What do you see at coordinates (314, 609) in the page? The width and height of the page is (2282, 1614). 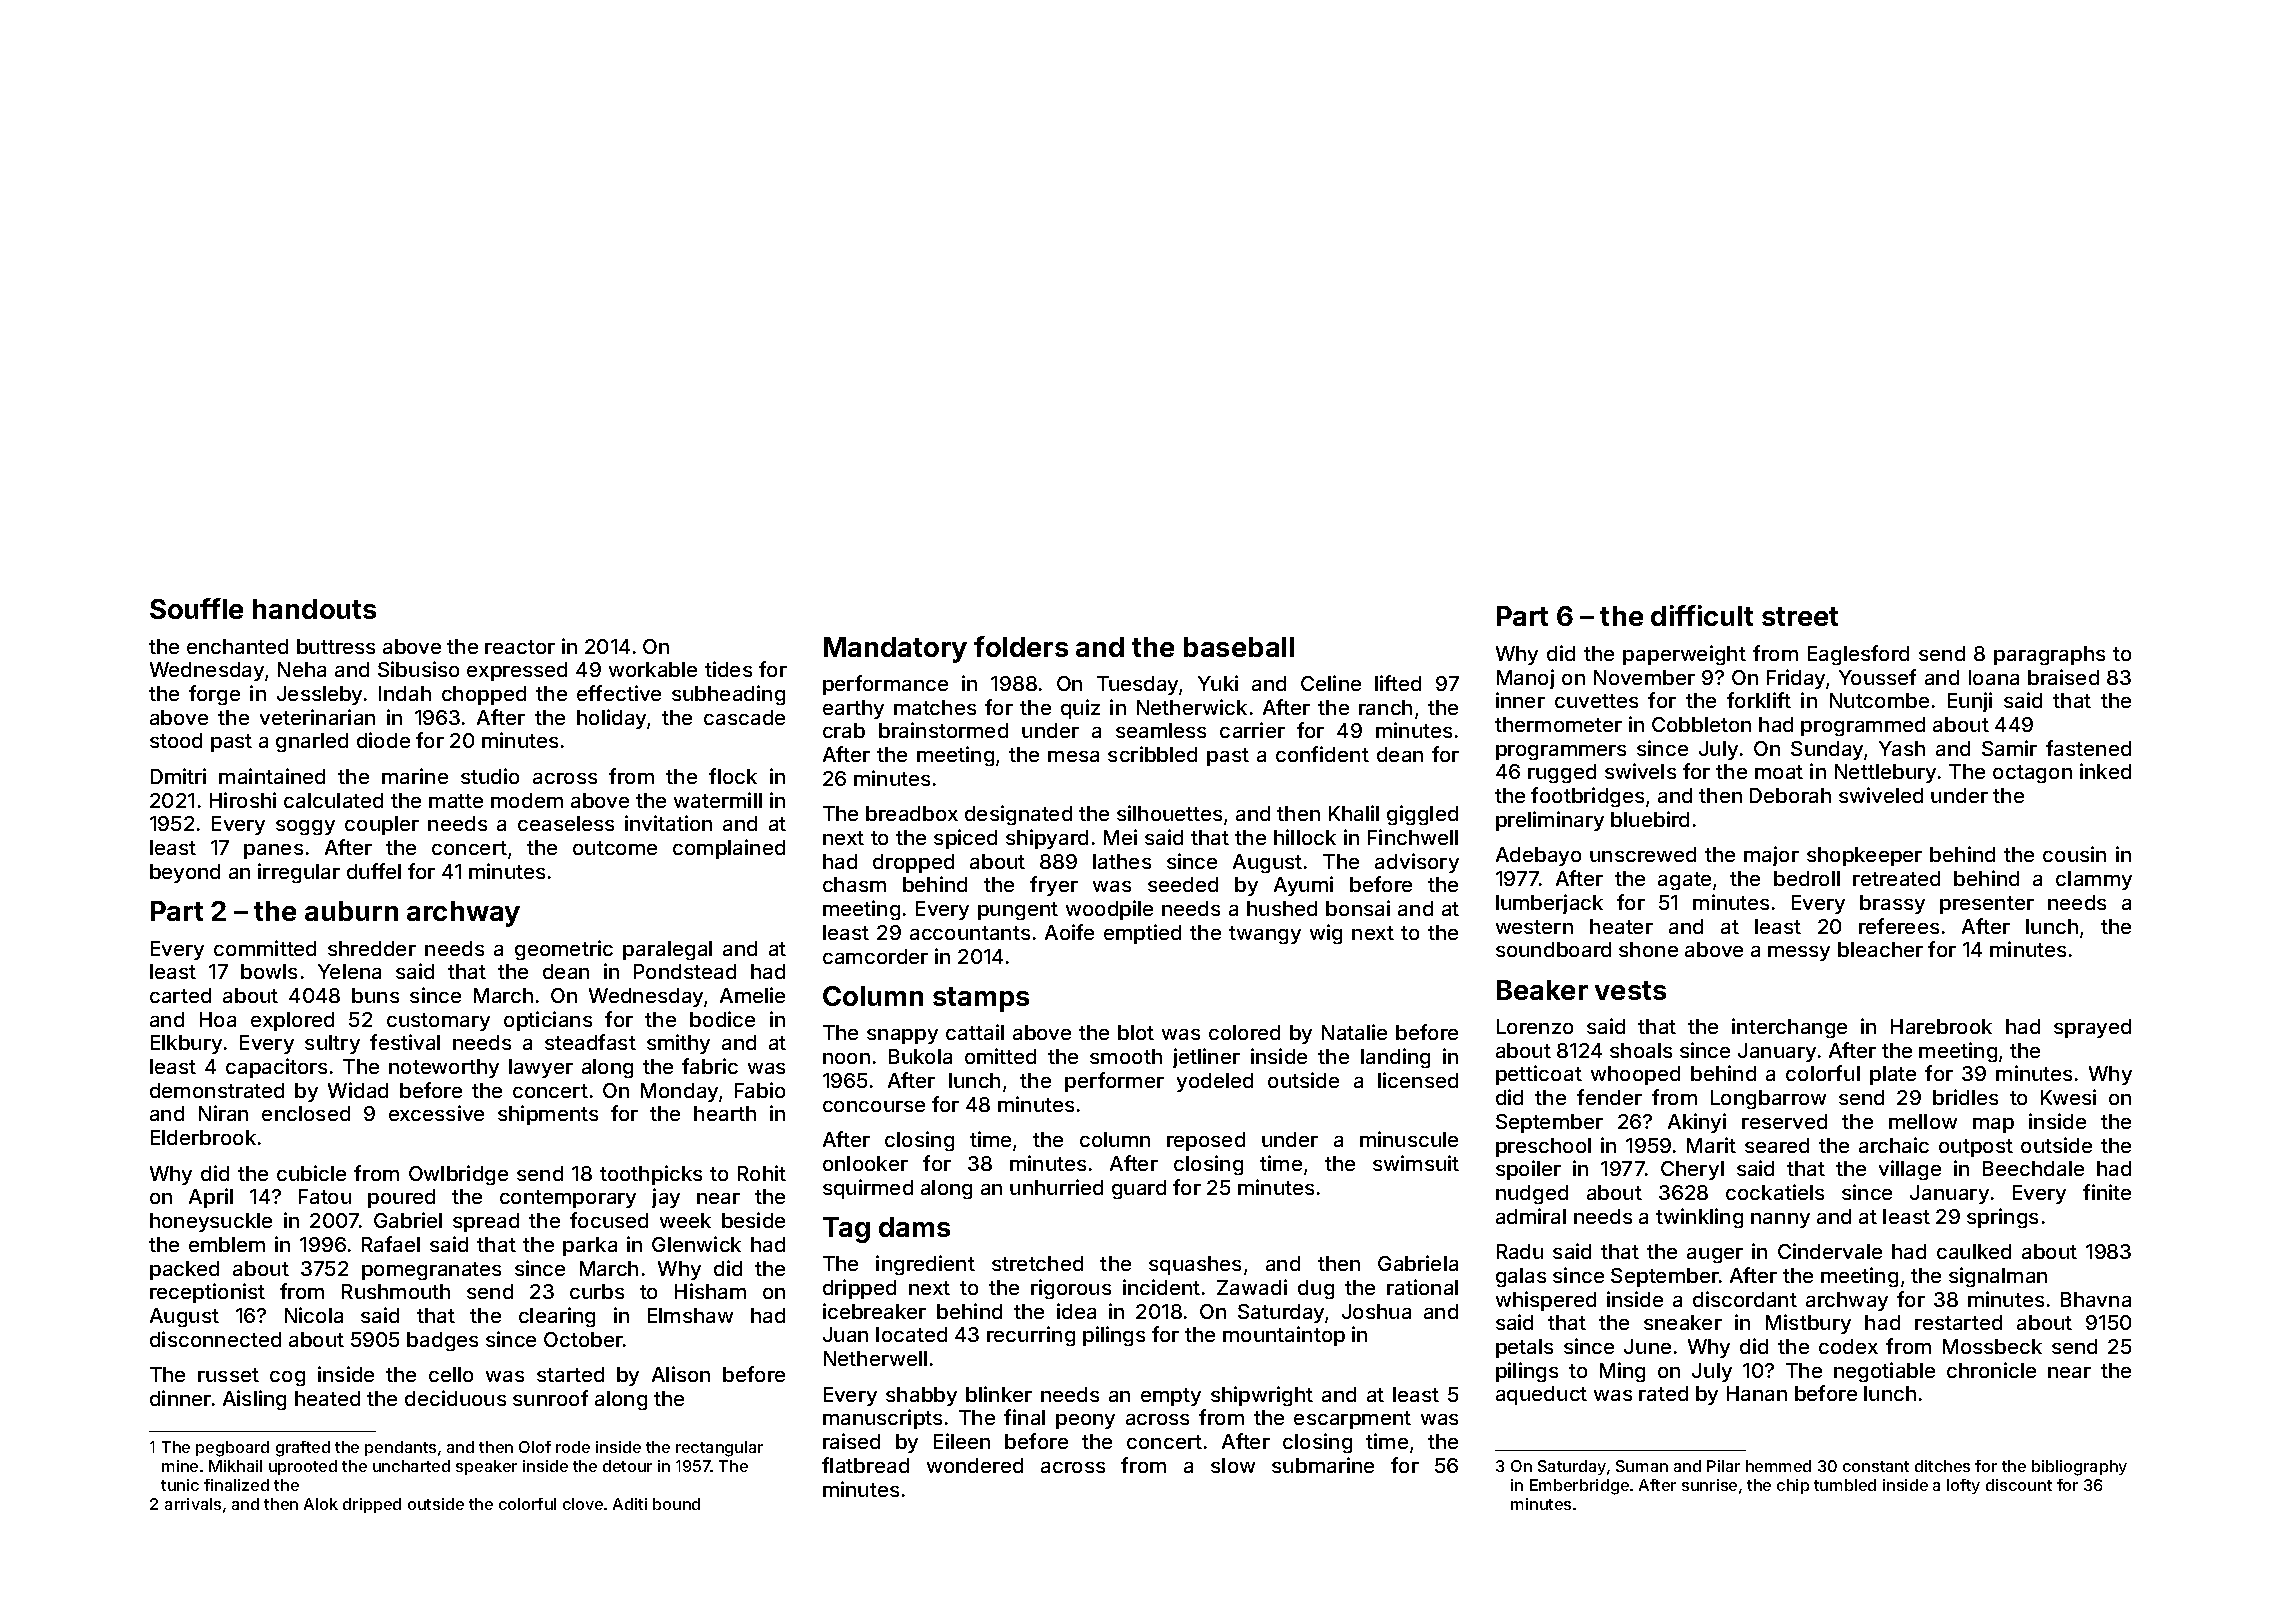 I see `handouts` at bounding box center [314, 609].
